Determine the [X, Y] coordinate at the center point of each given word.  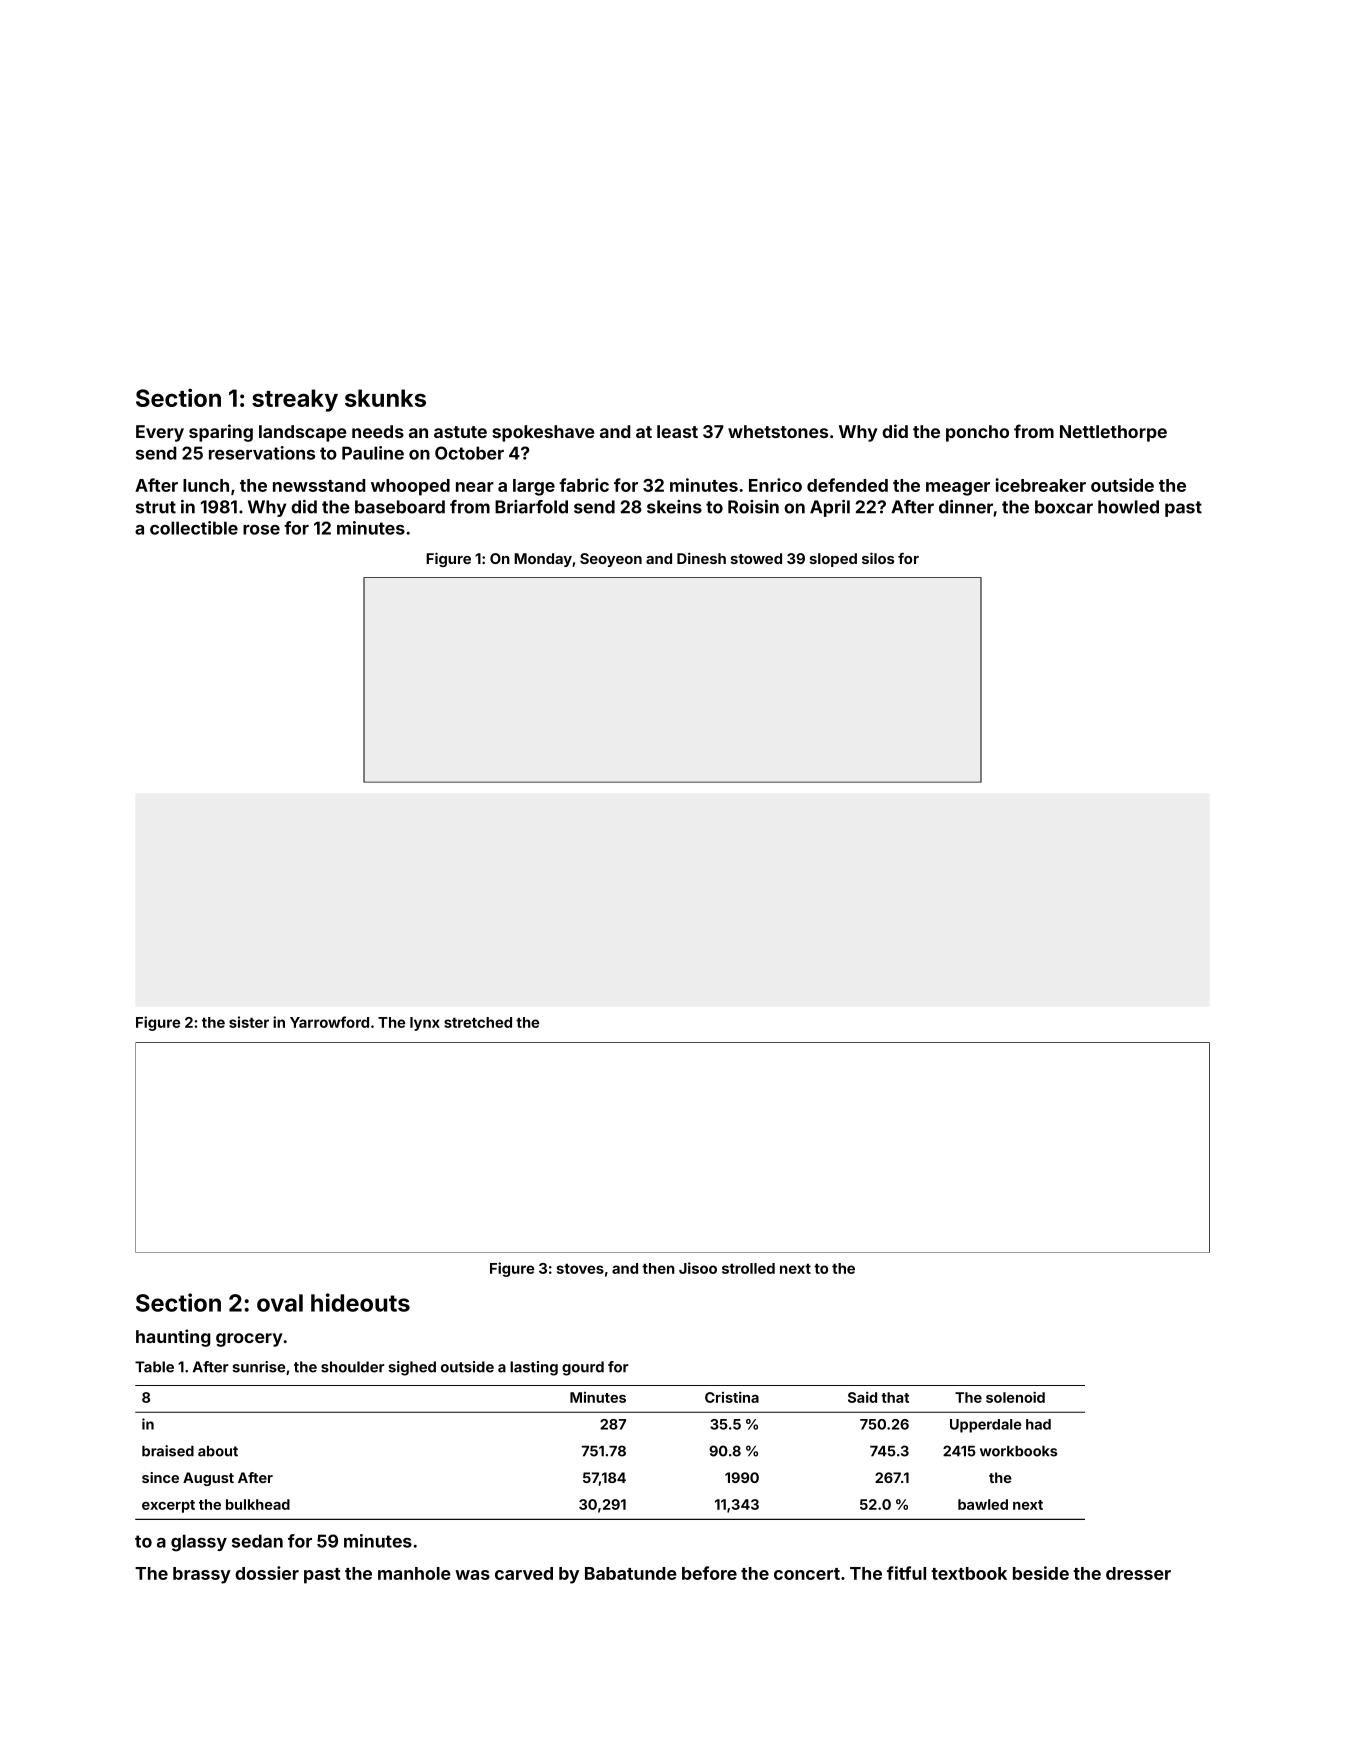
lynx [425, 1024]
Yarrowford [329, 1022]
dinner [966, 507]
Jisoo [698, 1268]
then [658, 1268]
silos [878, 558]
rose [261, 530]
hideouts [360, 1302]
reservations [262, 453]
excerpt [168, 1506]
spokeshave [543, 433]
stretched [478, 1022]
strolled [748, 1268]
